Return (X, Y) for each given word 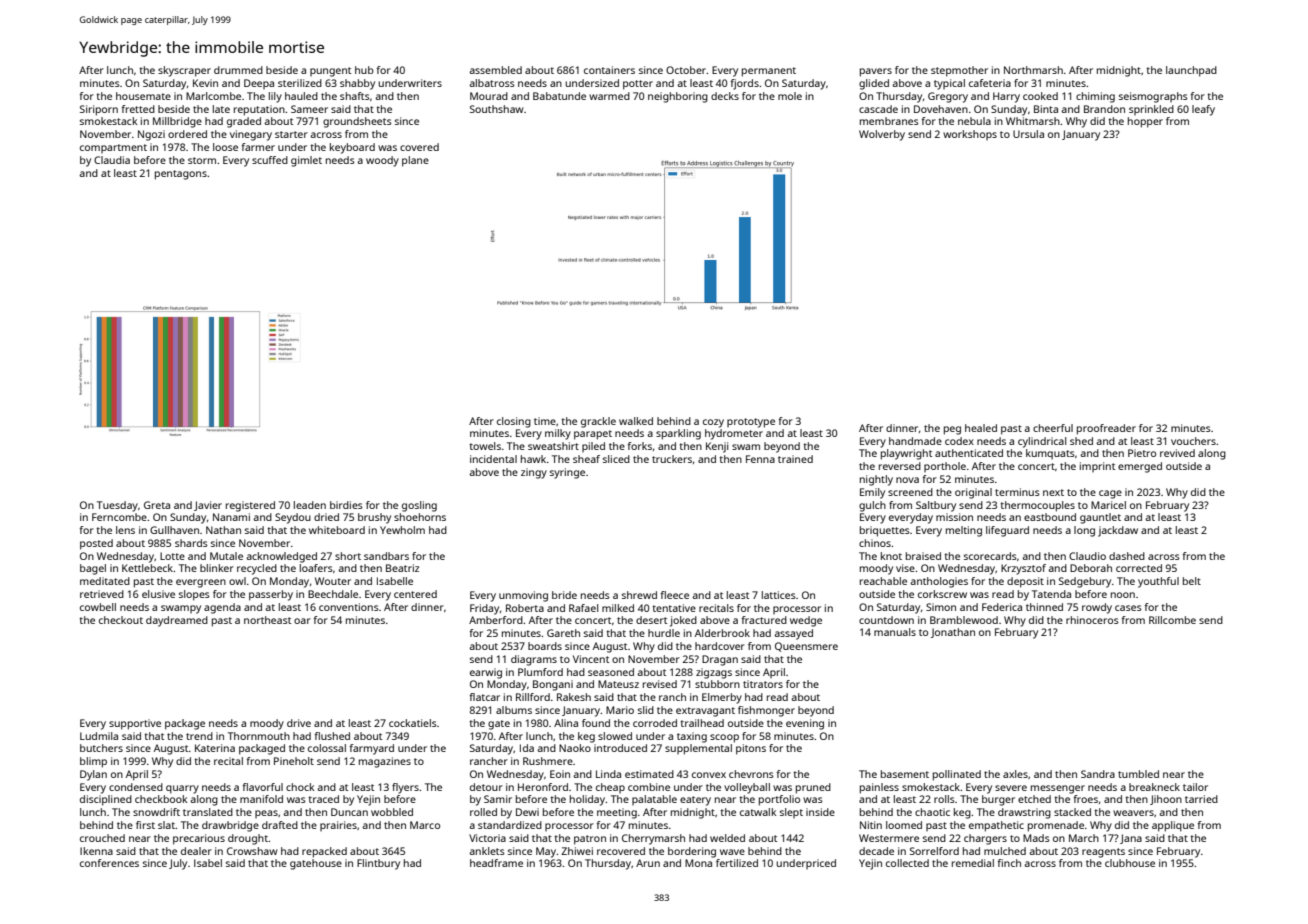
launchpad (1191, 71)
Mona (698, 863)
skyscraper (184, 71)
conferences (109, 863)
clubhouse (1130, 863)
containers (609, 70)
